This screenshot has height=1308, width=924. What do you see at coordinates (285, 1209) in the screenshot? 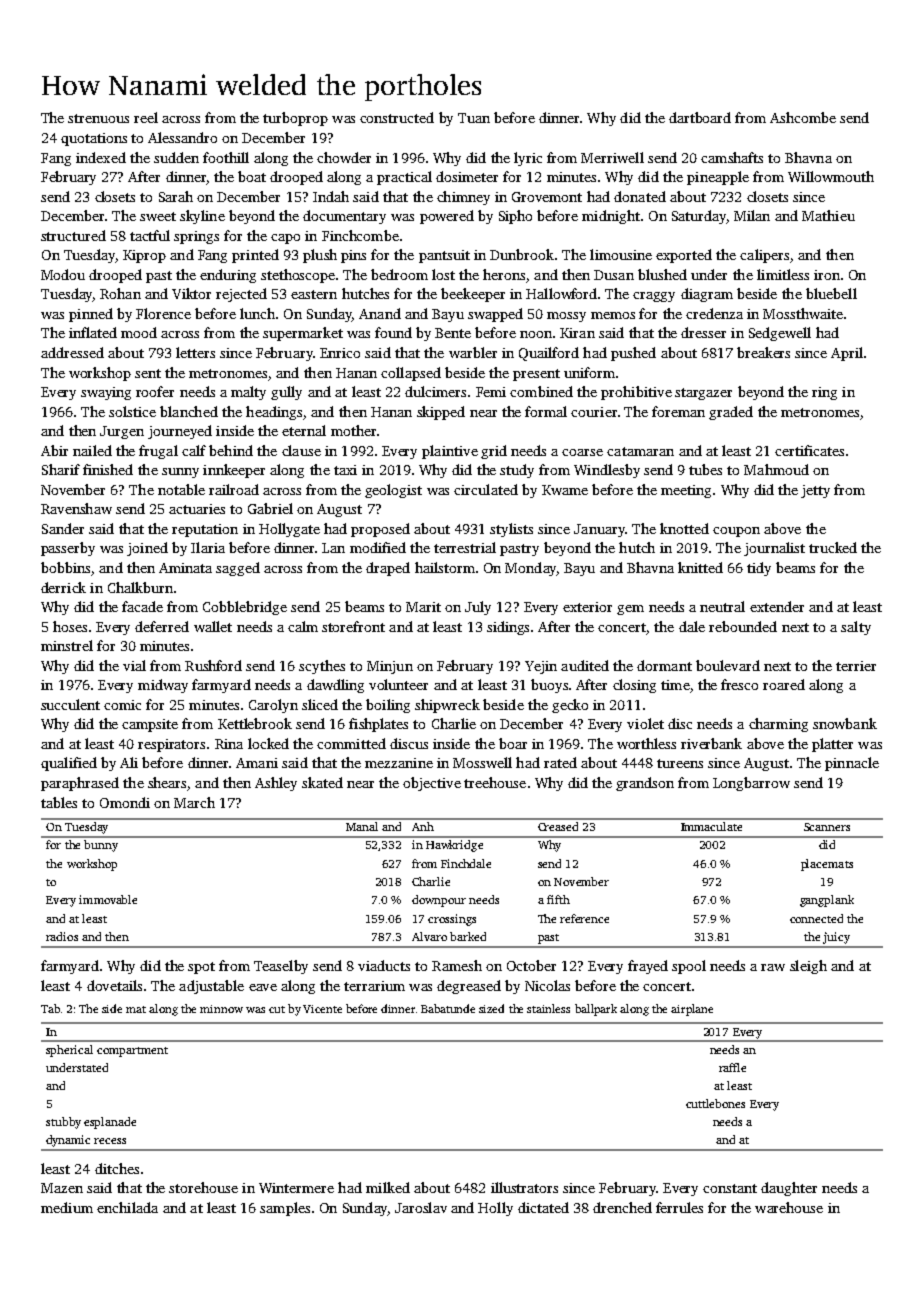
I see `samples` at bounding box center [285, 1209].
